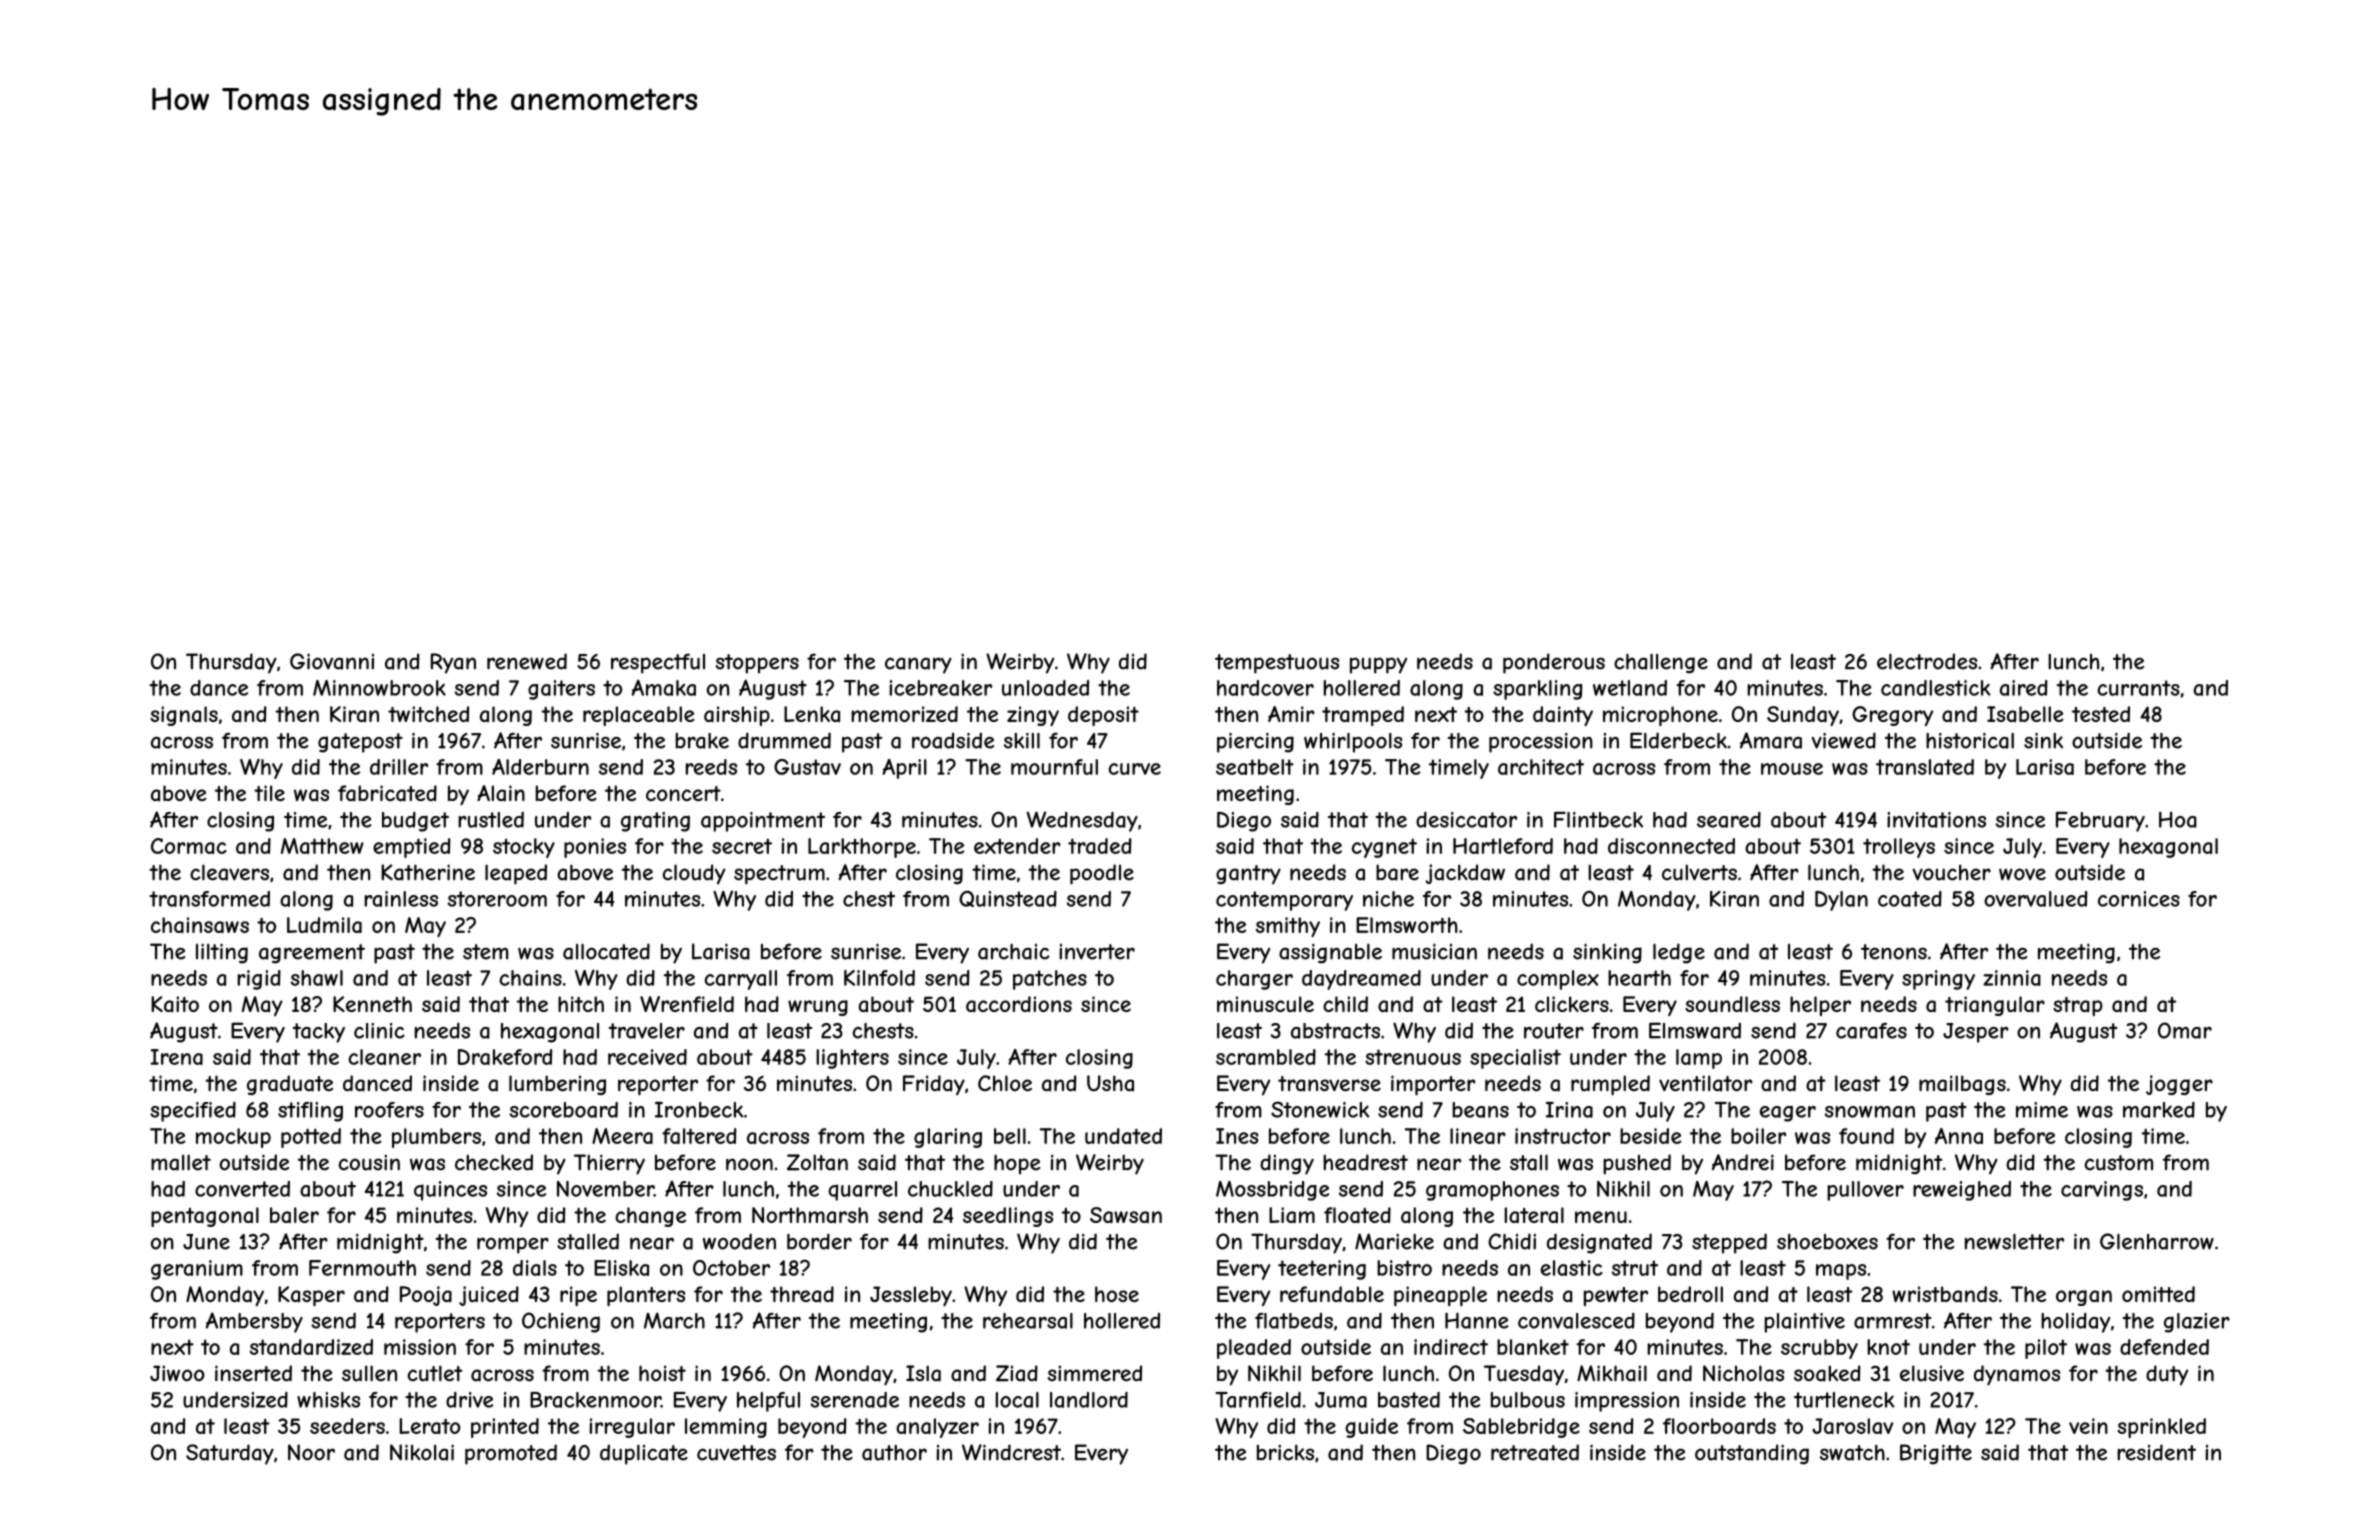  I want to click on assignable, so click(1330, 953).
